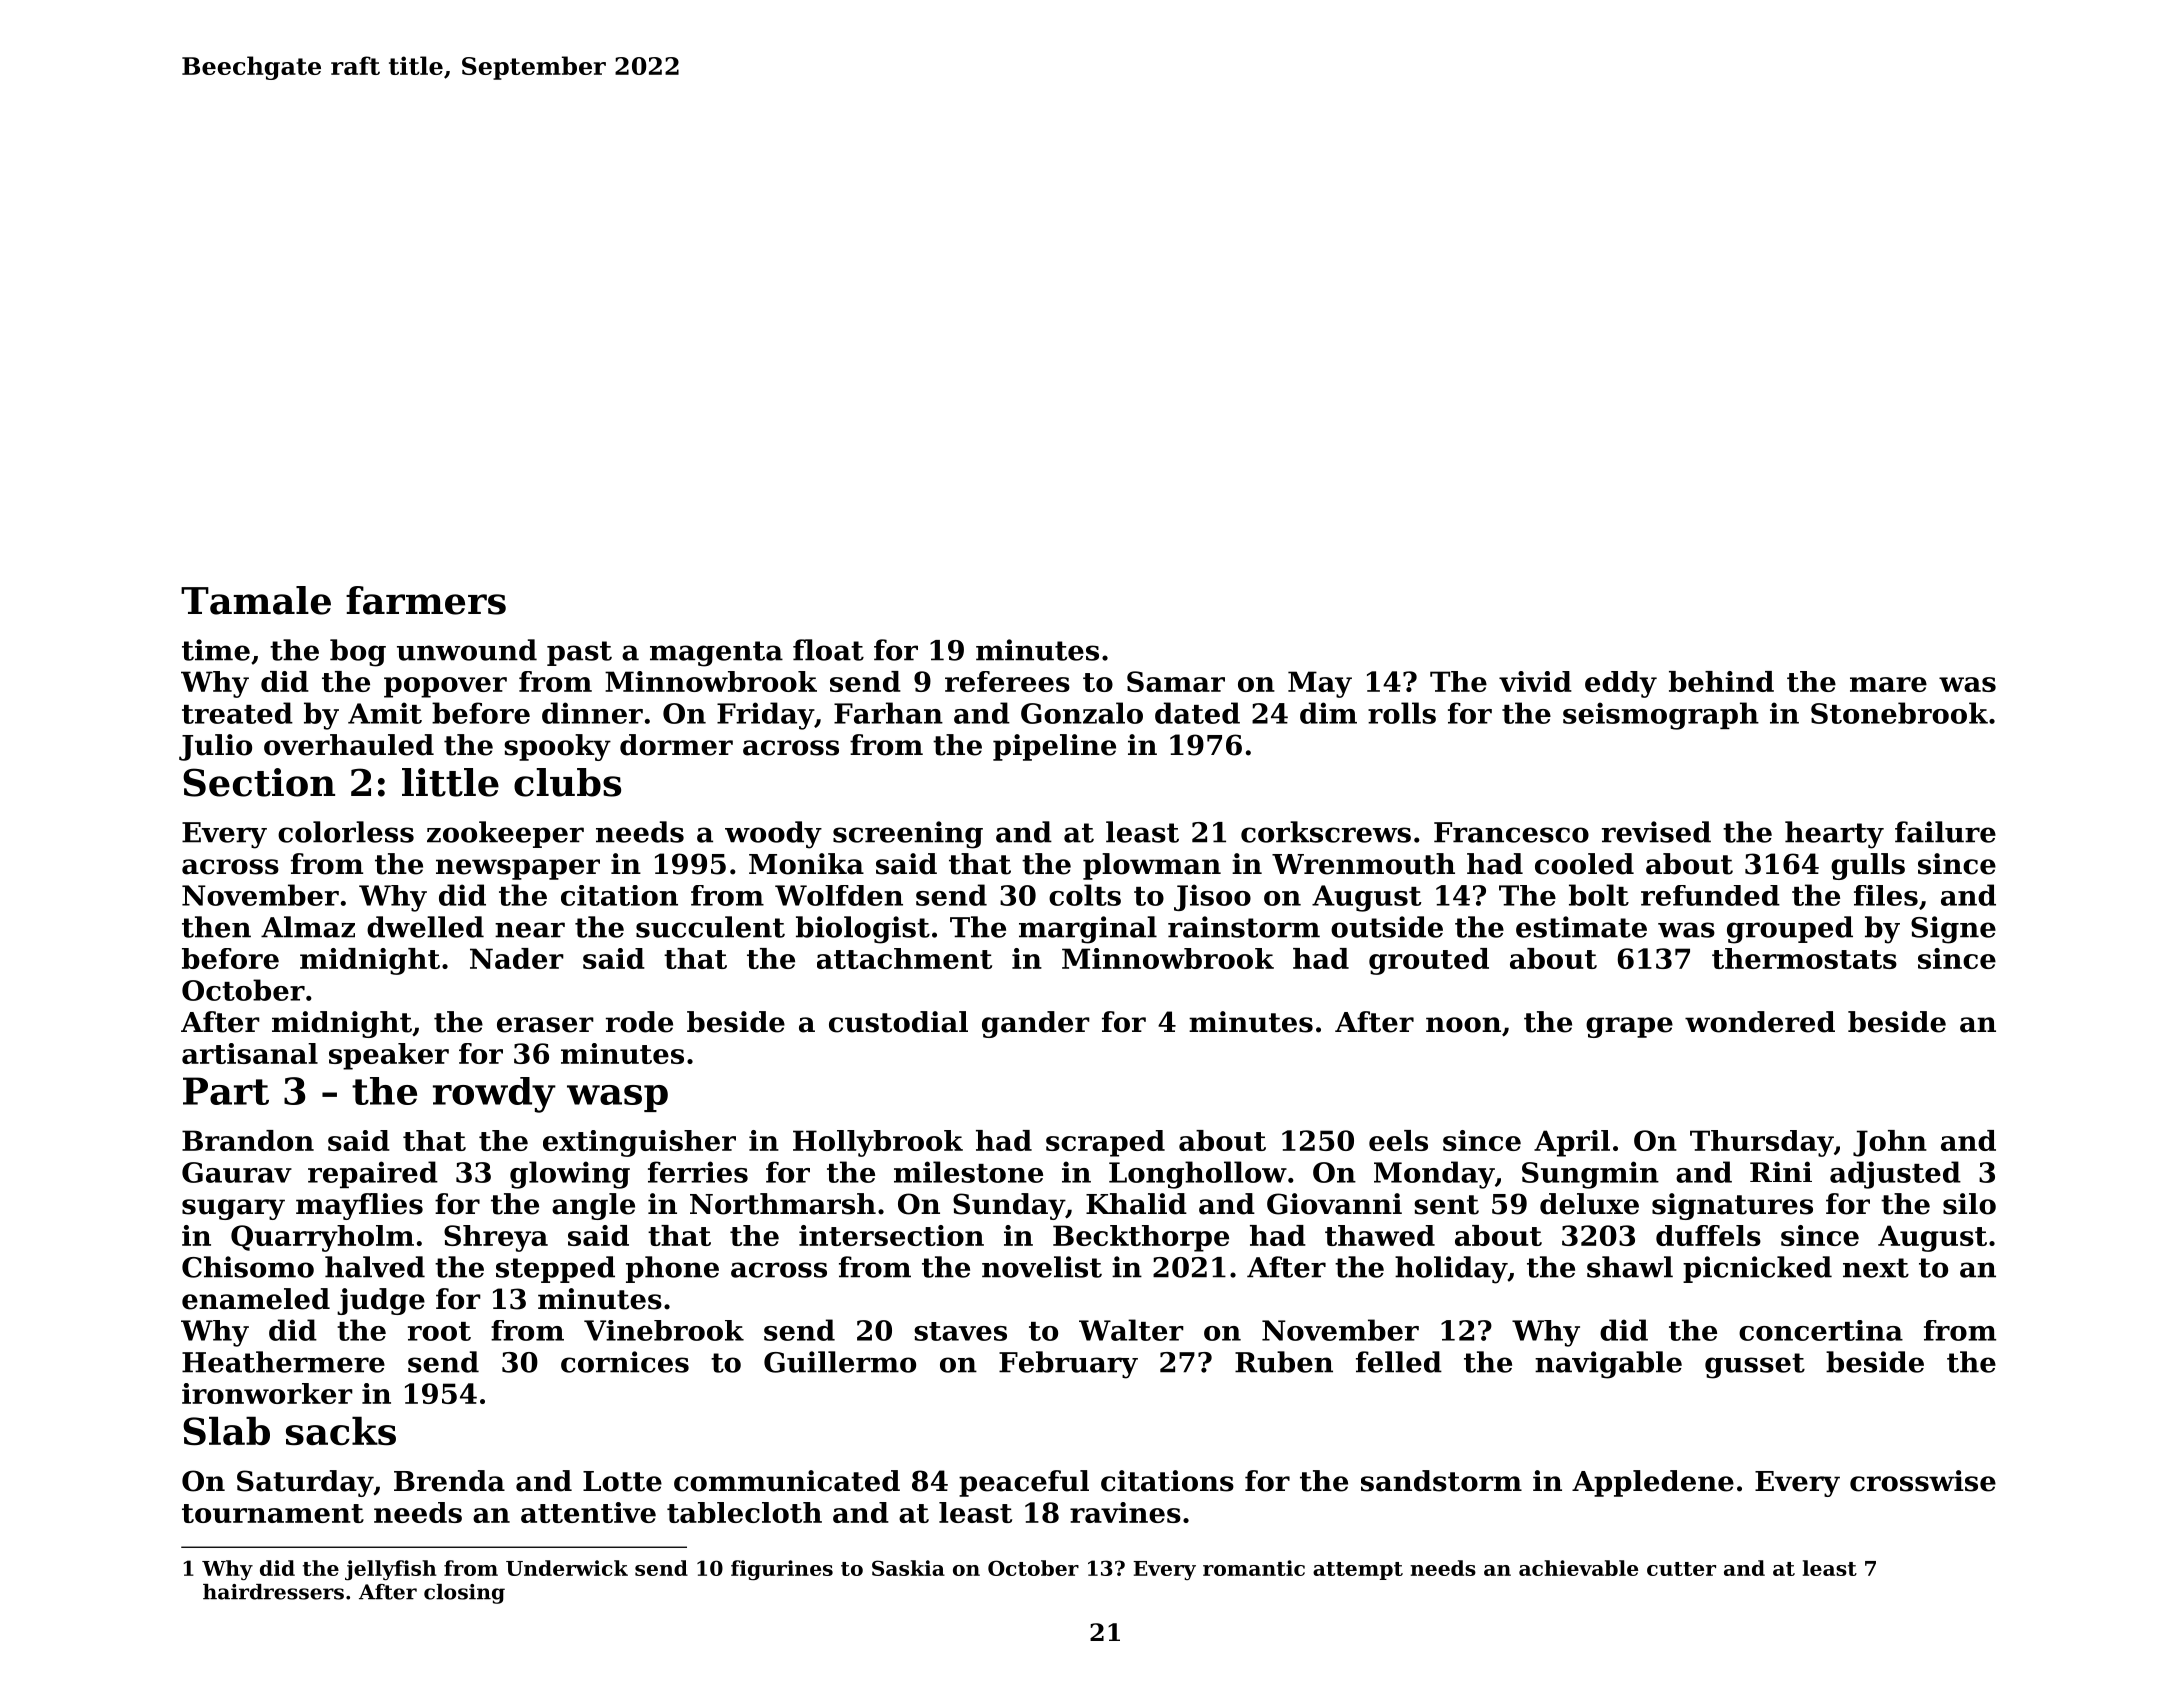 This image has height=1683, width=2178. What do you see at coordinates (828, 650) in the image?
I see `float` at bounding box center [828, 650].
